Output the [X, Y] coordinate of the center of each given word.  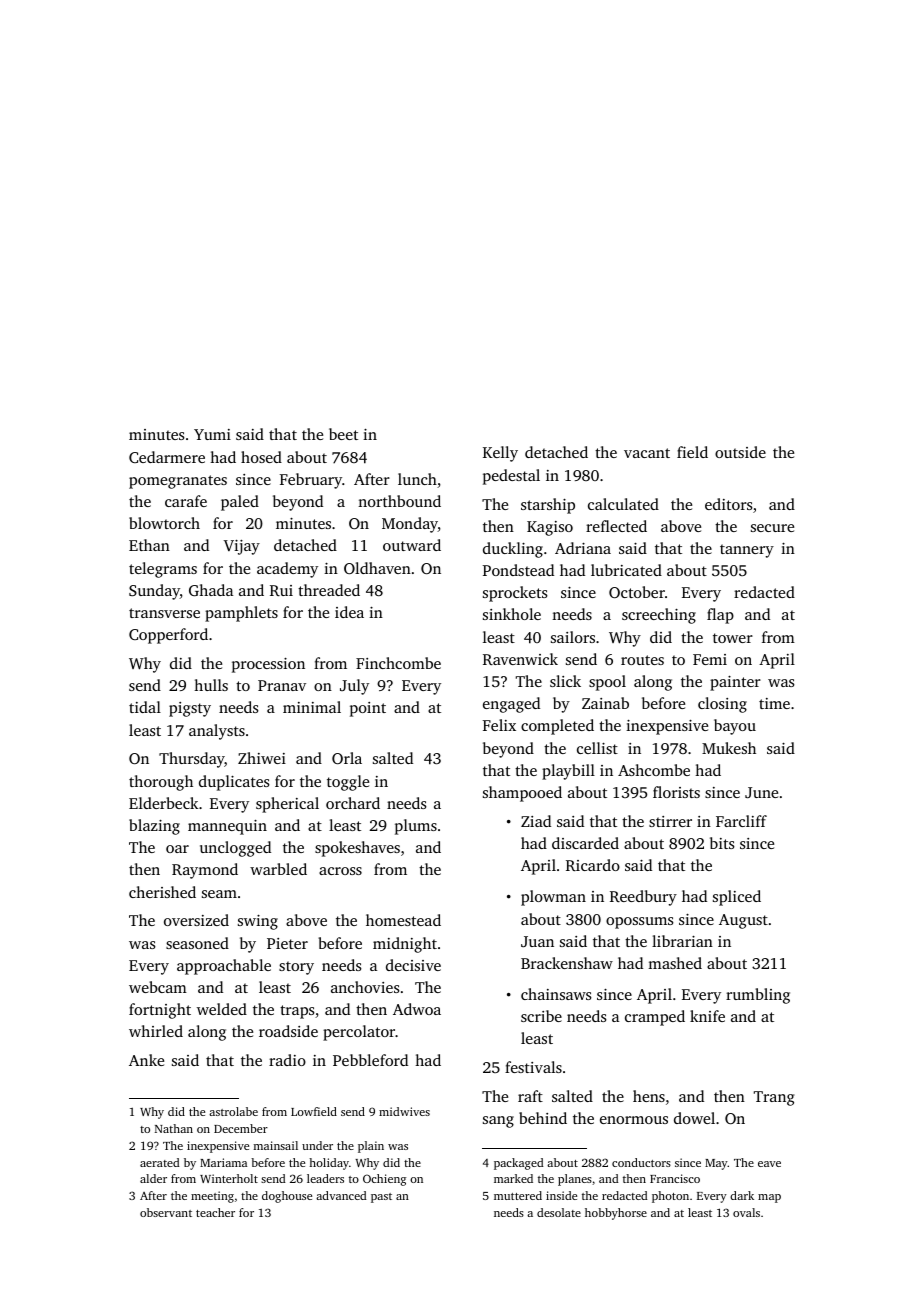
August [743, 921]
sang [498, 1122]
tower [733, 638]
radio [287, 1060]
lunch [417, 479]
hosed [261, 457]
